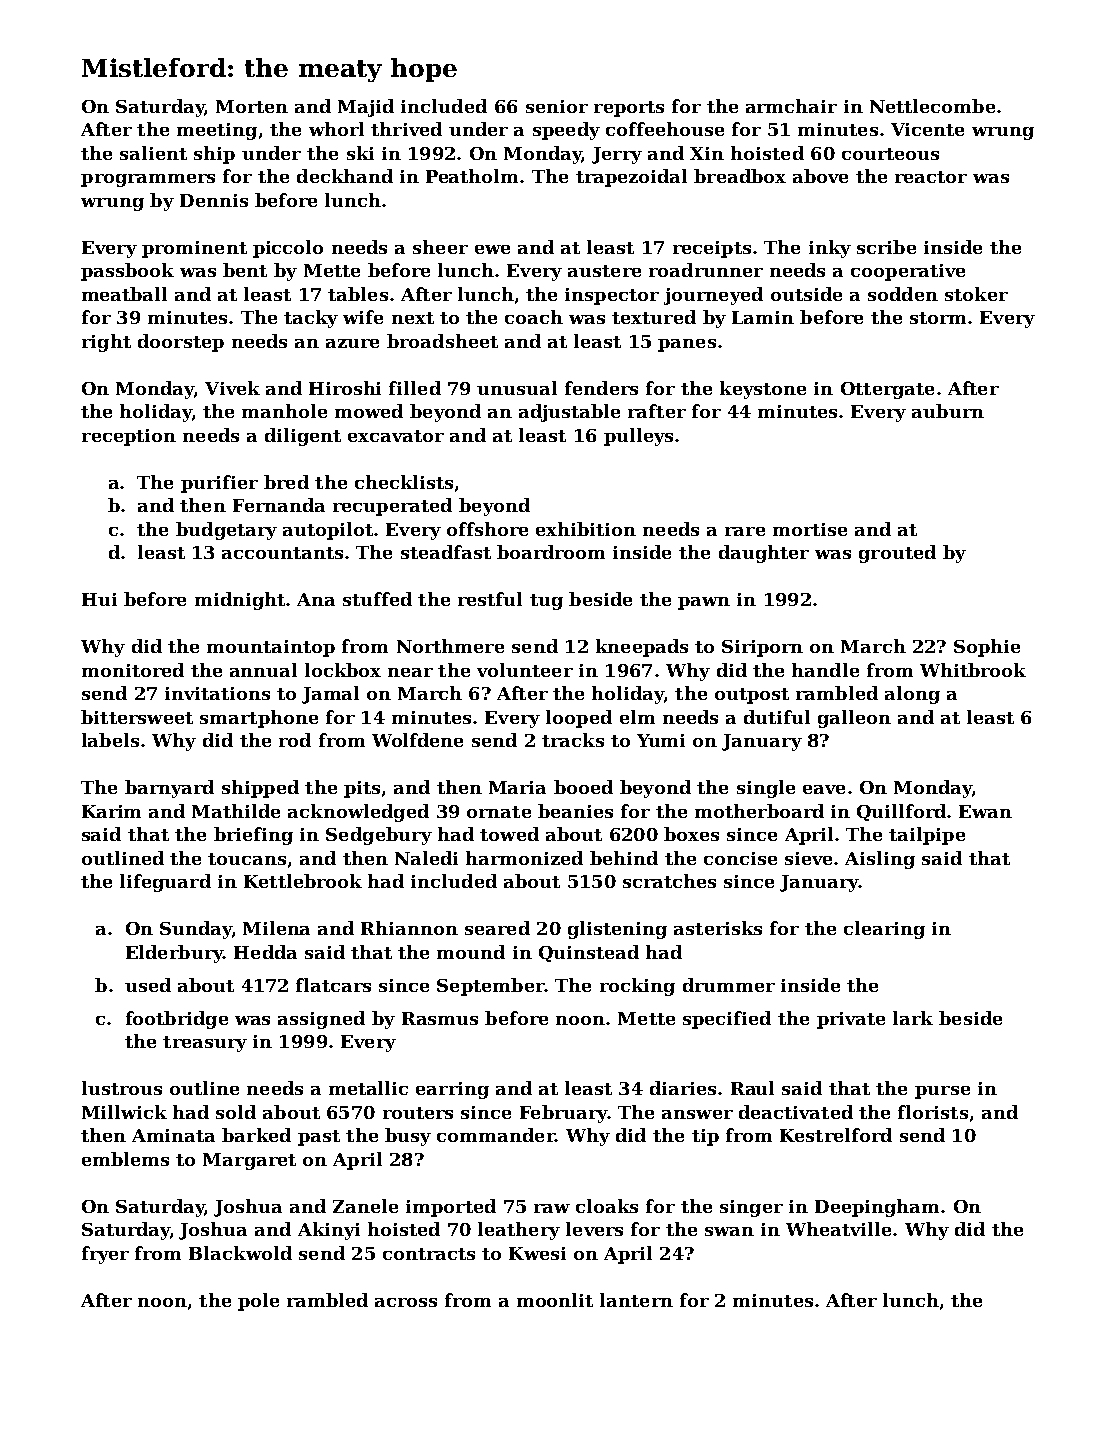  What do you see at coordinates (245, 270) in the screenshot?
I see `bent` at bounding box center [245, 270].
